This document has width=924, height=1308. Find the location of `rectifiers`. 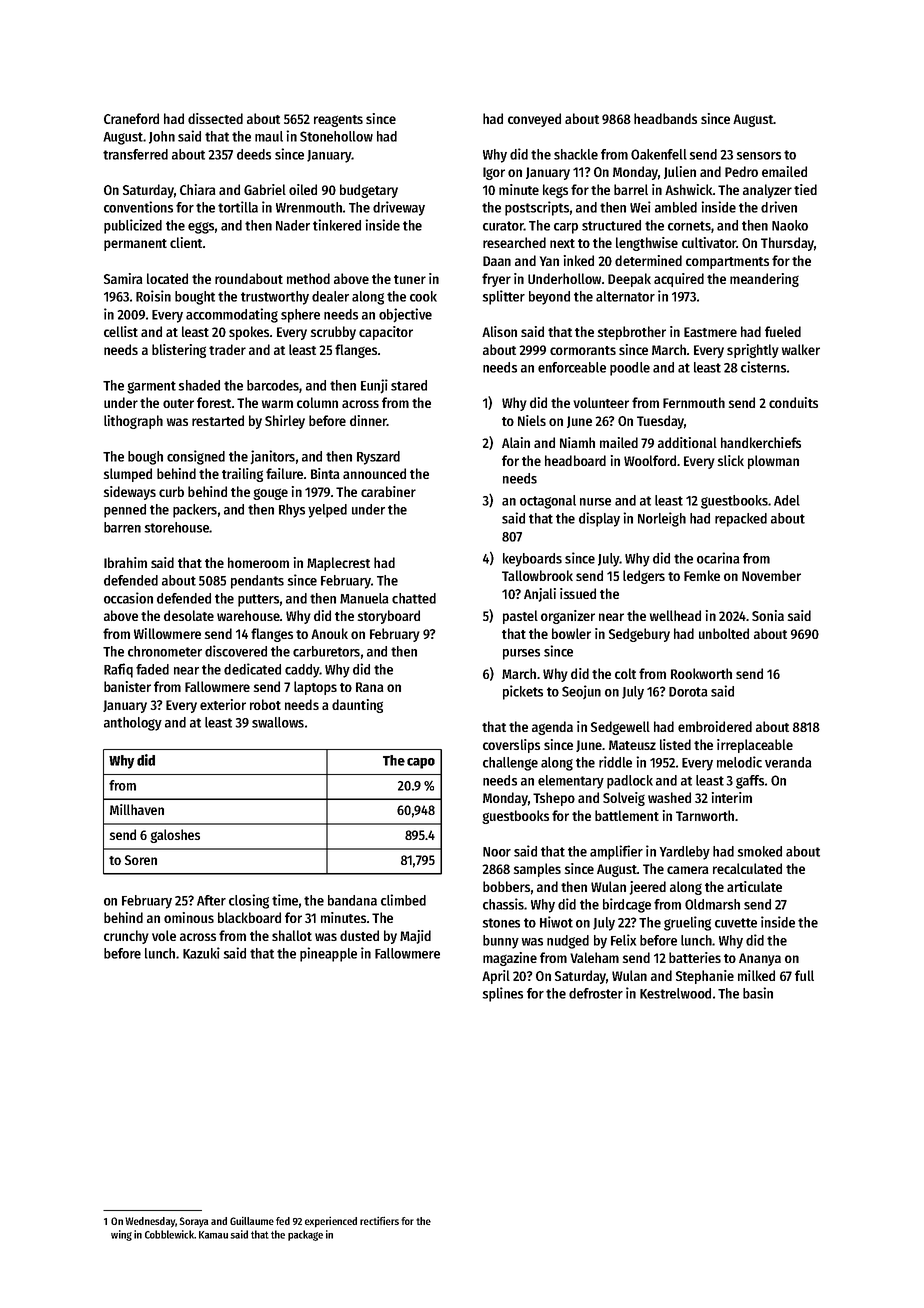

rectifiers is located at coordinates (379, 1220).
